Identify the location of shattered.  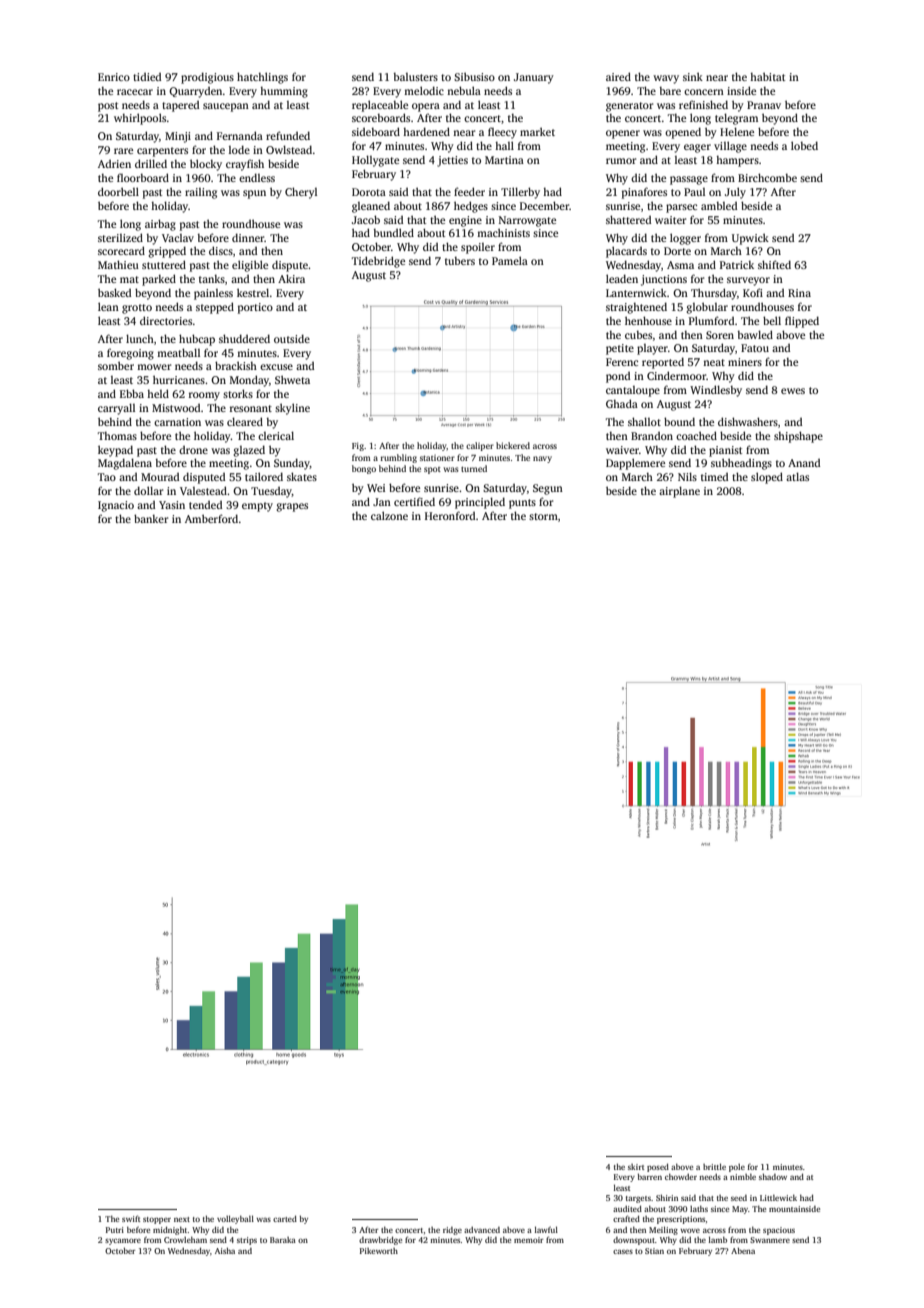
(628, 219).
